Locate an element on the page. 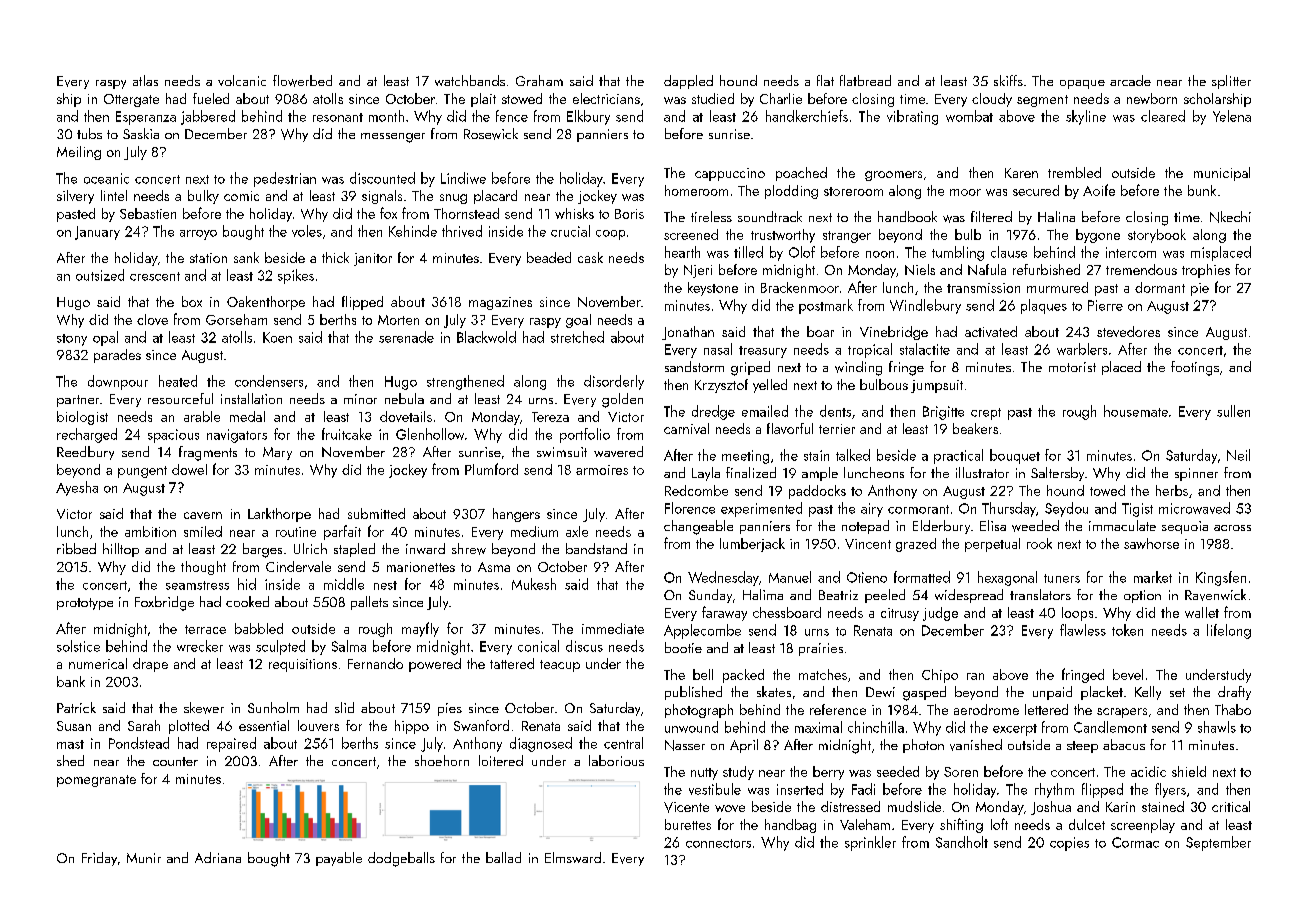  Sunholm is located at coordinates (273, 707).
